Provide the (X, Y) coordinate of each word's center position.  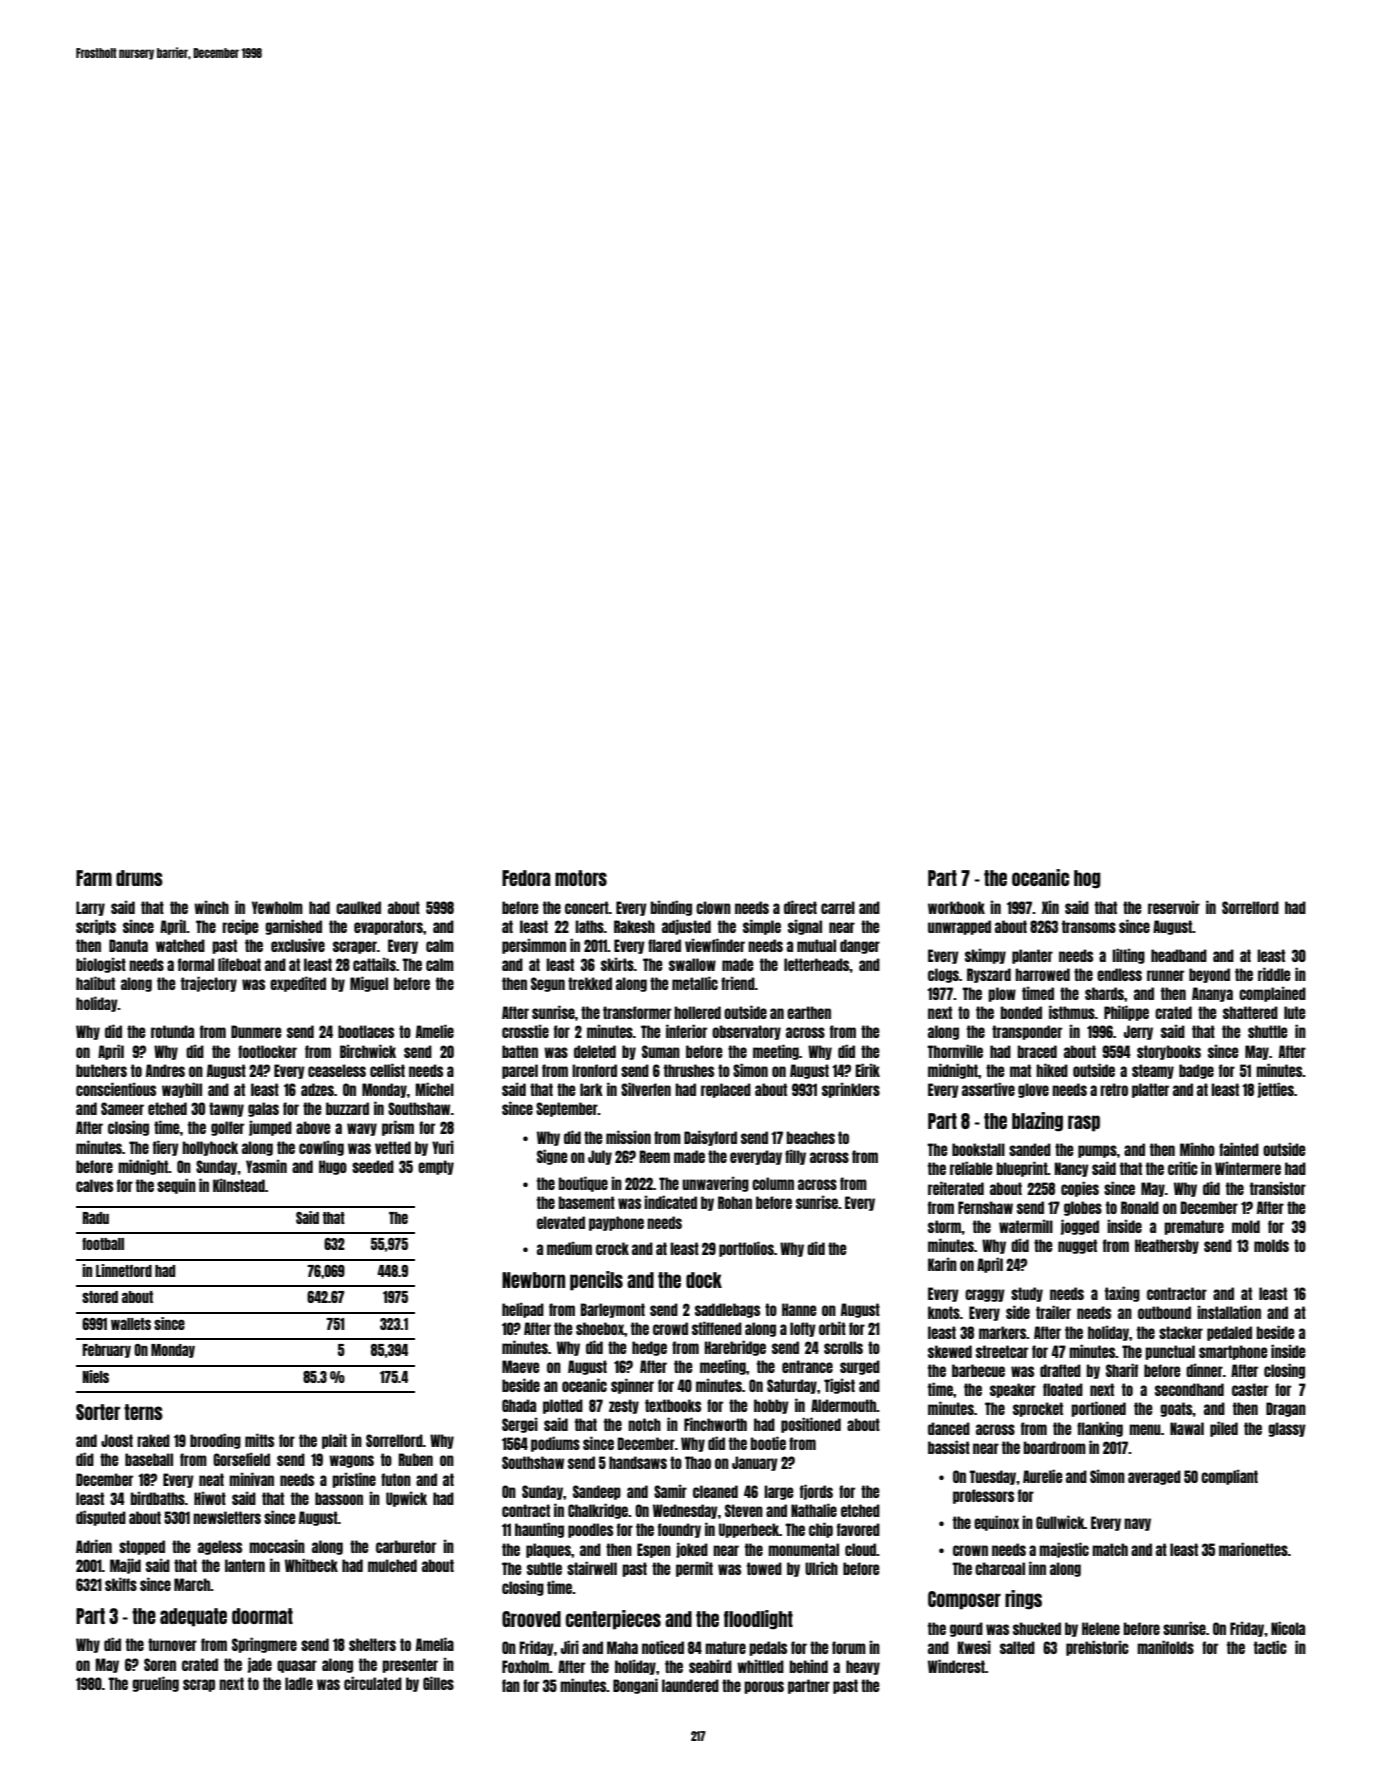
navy (1137, 1524)
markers (1003, 1332)
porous (764, 1687)
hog (1087, 879)
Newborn (533, 1280)
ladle (299, 1683)
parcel (520, 1071)
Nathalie (814, 1510)
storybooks (1169, 1052)
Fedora (526, 878)
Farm (94, 878)
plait (334, 1441)
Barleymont (613, 1310)
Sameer (122, 1108)
